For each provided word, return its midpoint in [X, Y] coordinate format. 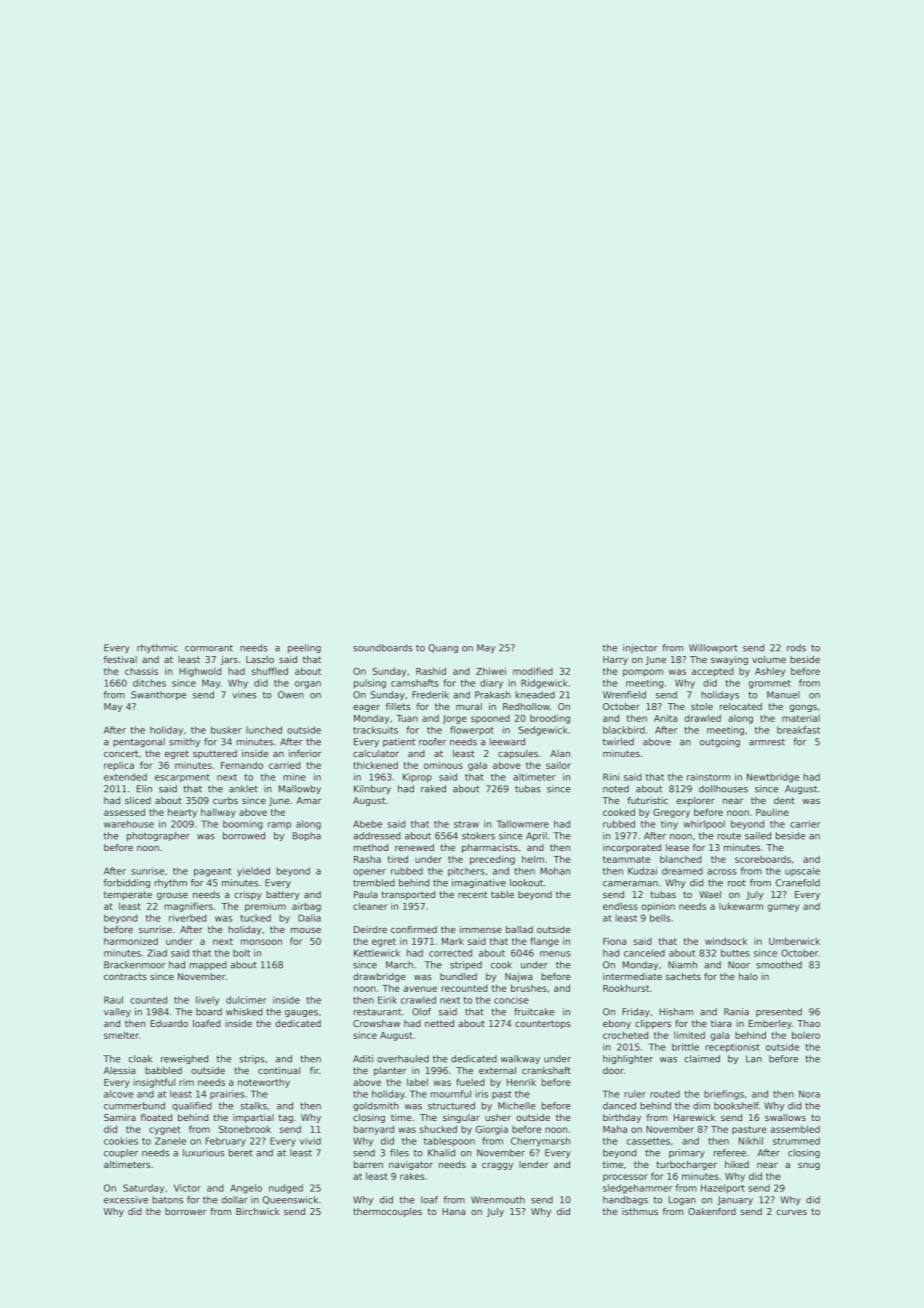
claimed [702, 1059]
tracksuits [375, 730]
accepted [713, 672]
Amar [308, 800]
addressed [377, 836]
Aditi [363, 1059]
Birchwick [258, 1211]
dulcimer [246, 1000]
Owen [291, 695]
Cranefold [798, 883]
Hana [453, 1211]
